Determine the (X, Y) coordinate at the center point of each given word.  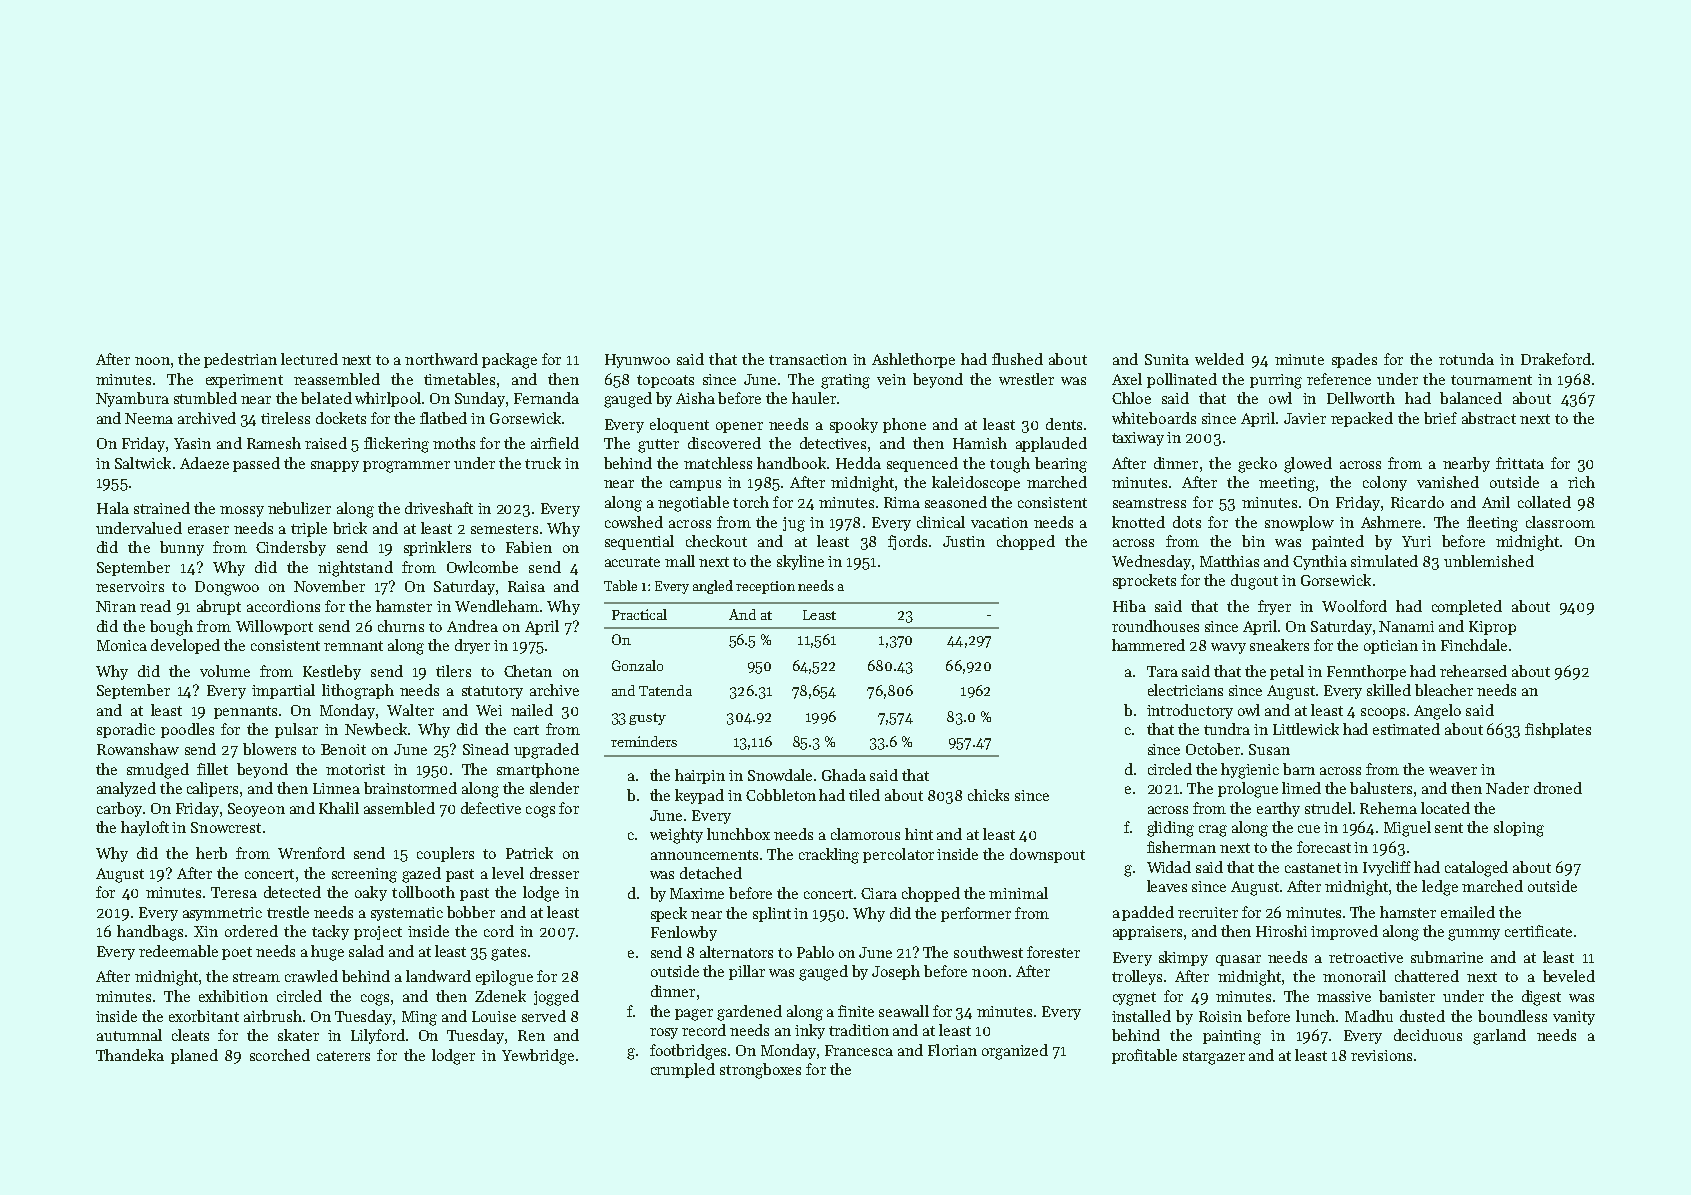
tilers (453, 671)
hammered (1148, 645)
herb (211, 853)
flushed (1017, 359)
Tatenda (665, 690)
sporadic (126, 730)
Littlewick (1306, 729)
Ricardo (1417, 502)
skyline (800, 562)
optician (1391, 647)
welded (1219, 359)
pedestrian (240, 360)
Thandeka (130, 1055)
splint (772, 914)
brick (350, 528)
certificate (1538, 931)
